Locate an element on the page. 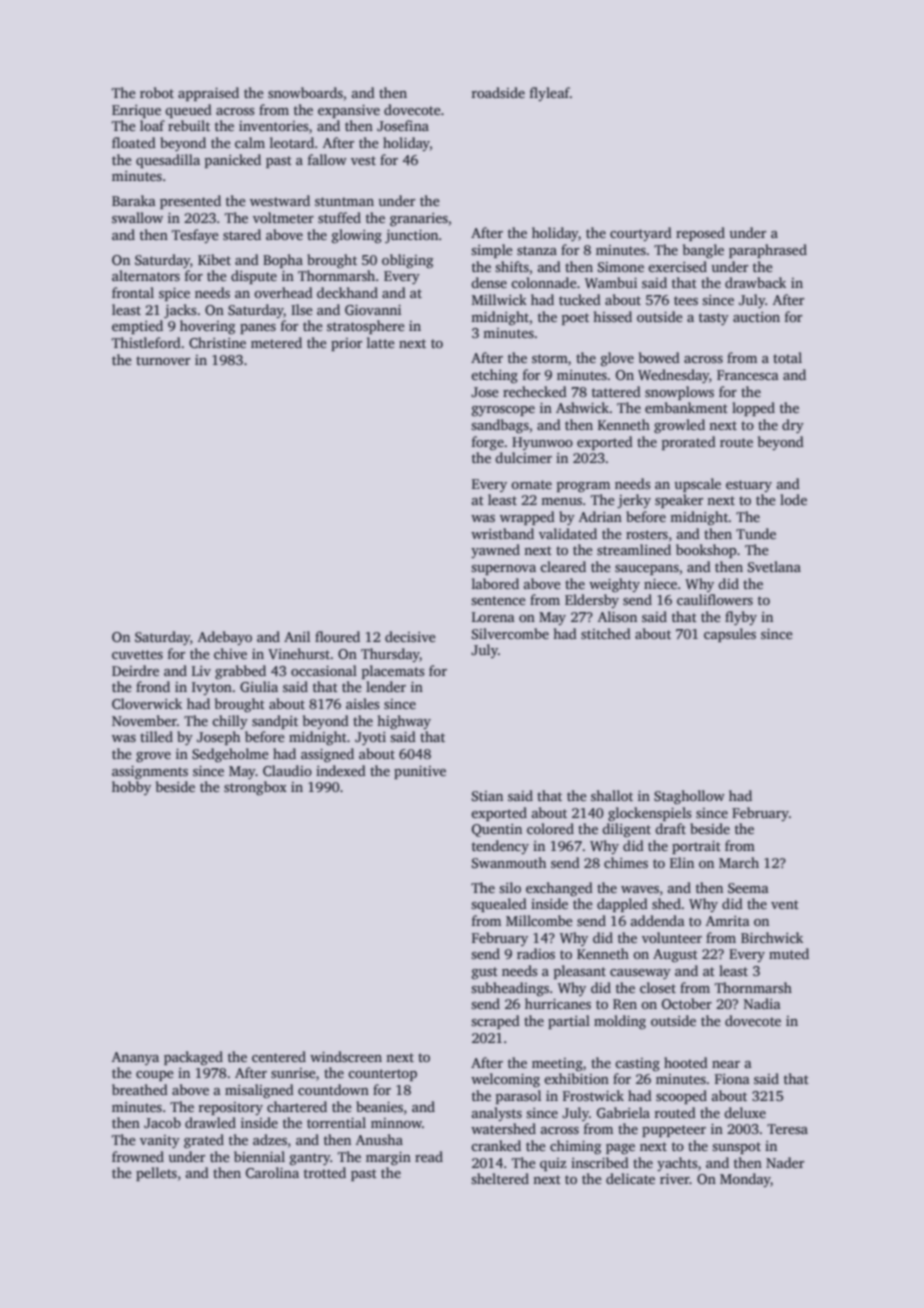 The width and height of the page is (924, 1308). squealed is located at coordinates (499, 905).
